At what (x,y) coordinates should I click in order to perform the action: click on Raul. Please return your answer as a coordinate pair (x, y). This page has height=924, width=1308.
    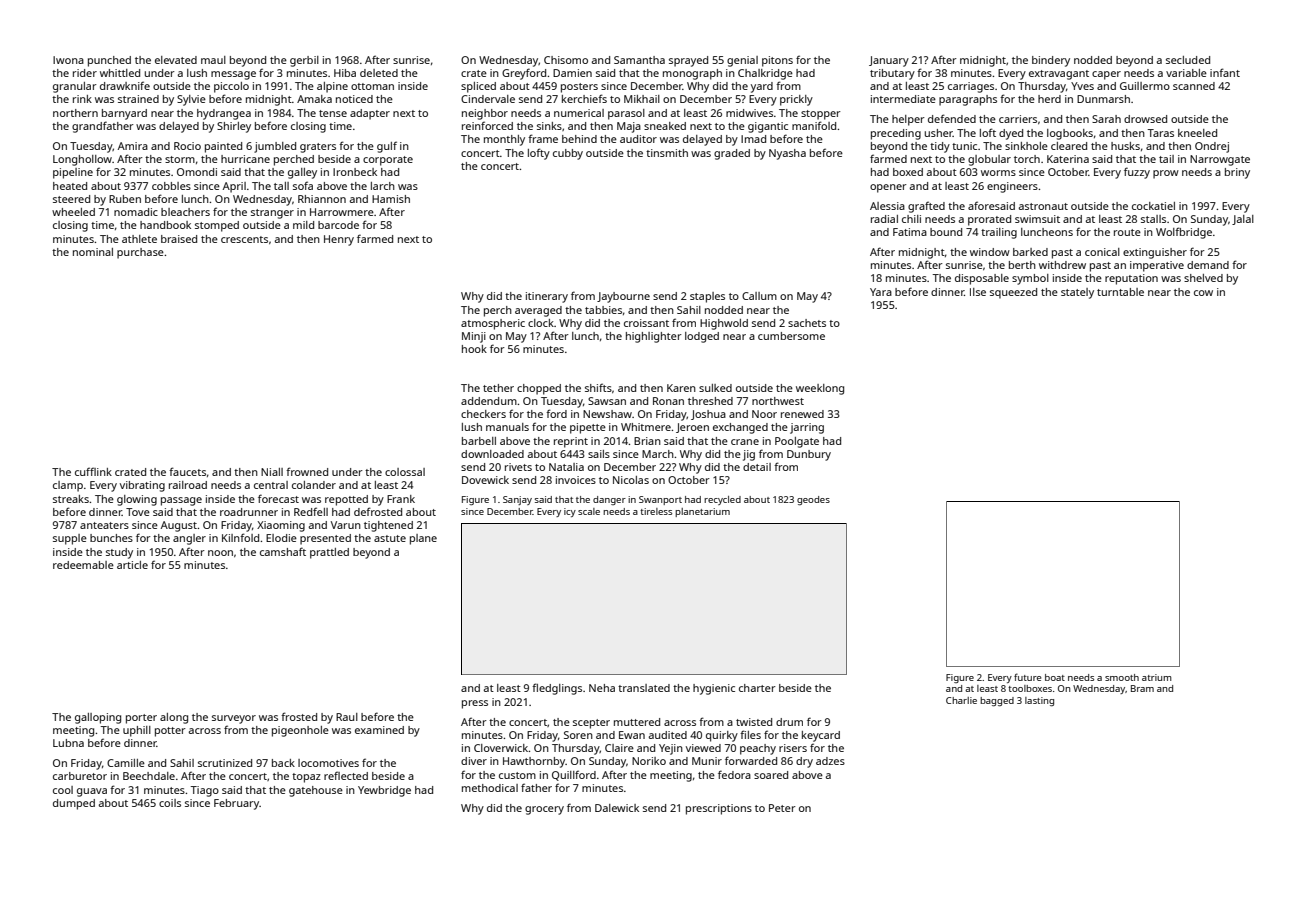
    Looking at the image, I should click on (347, 717).
